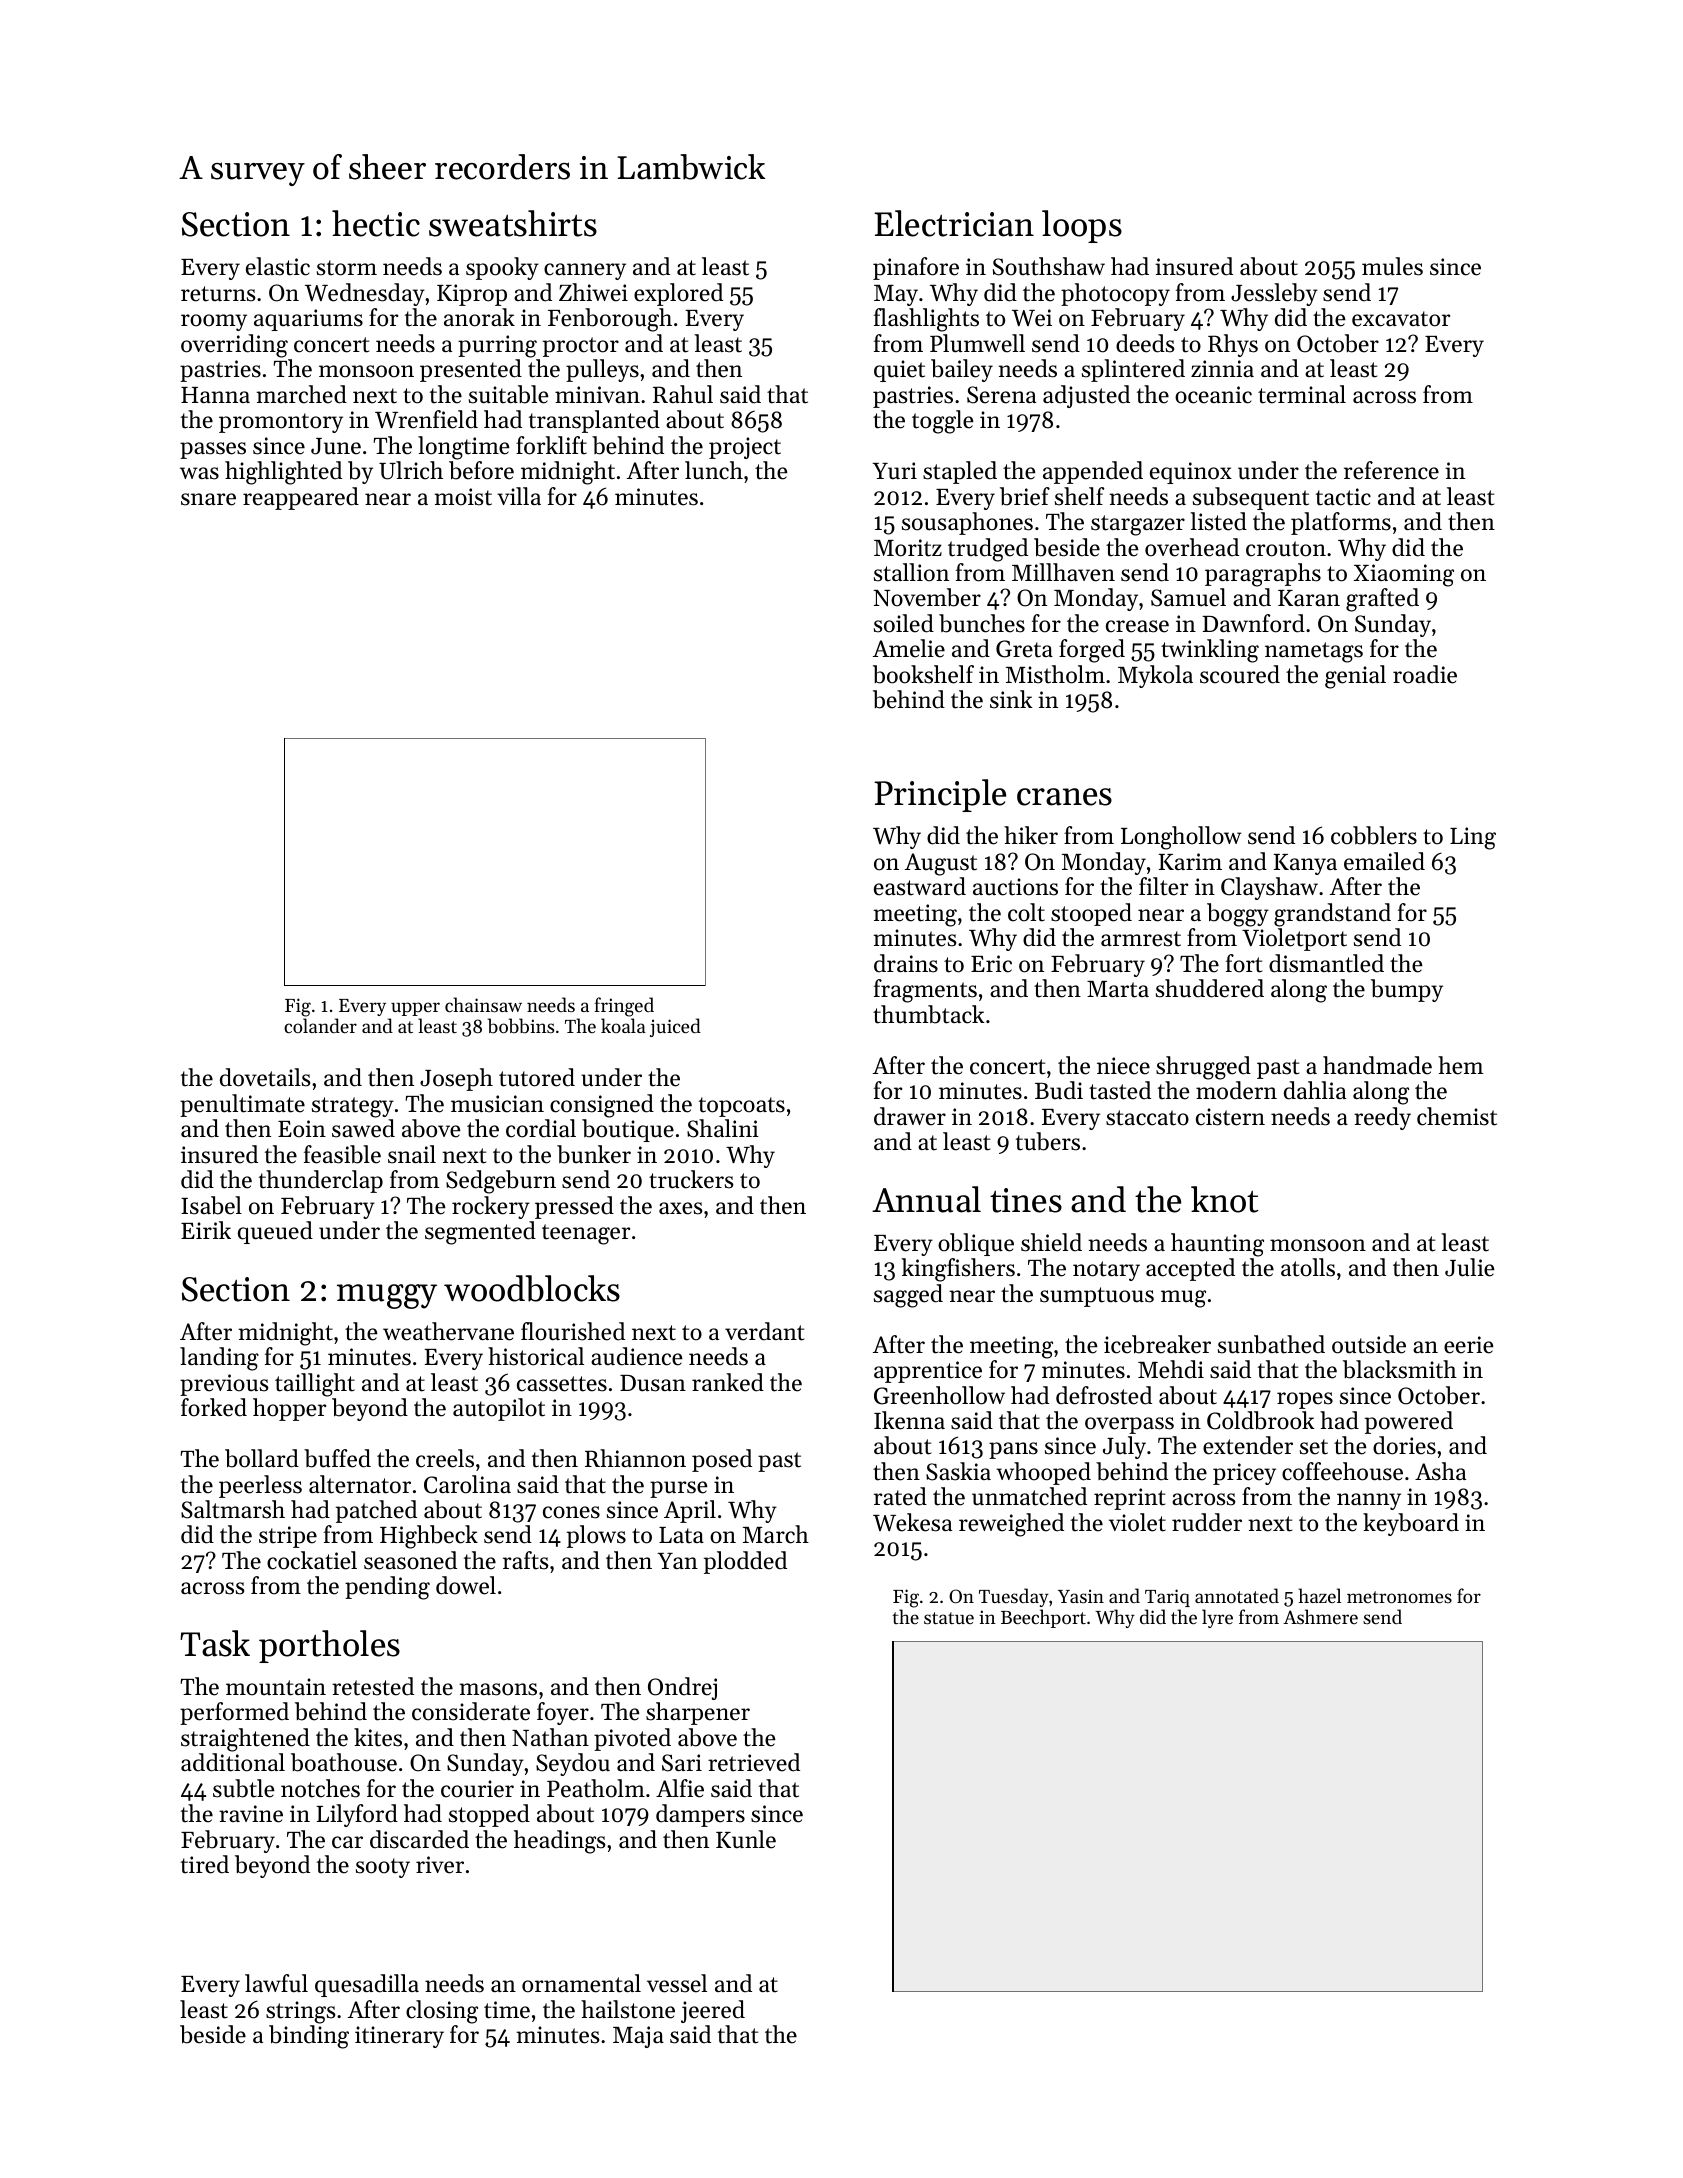  I want to click on jeered, so click(713, 2011).
